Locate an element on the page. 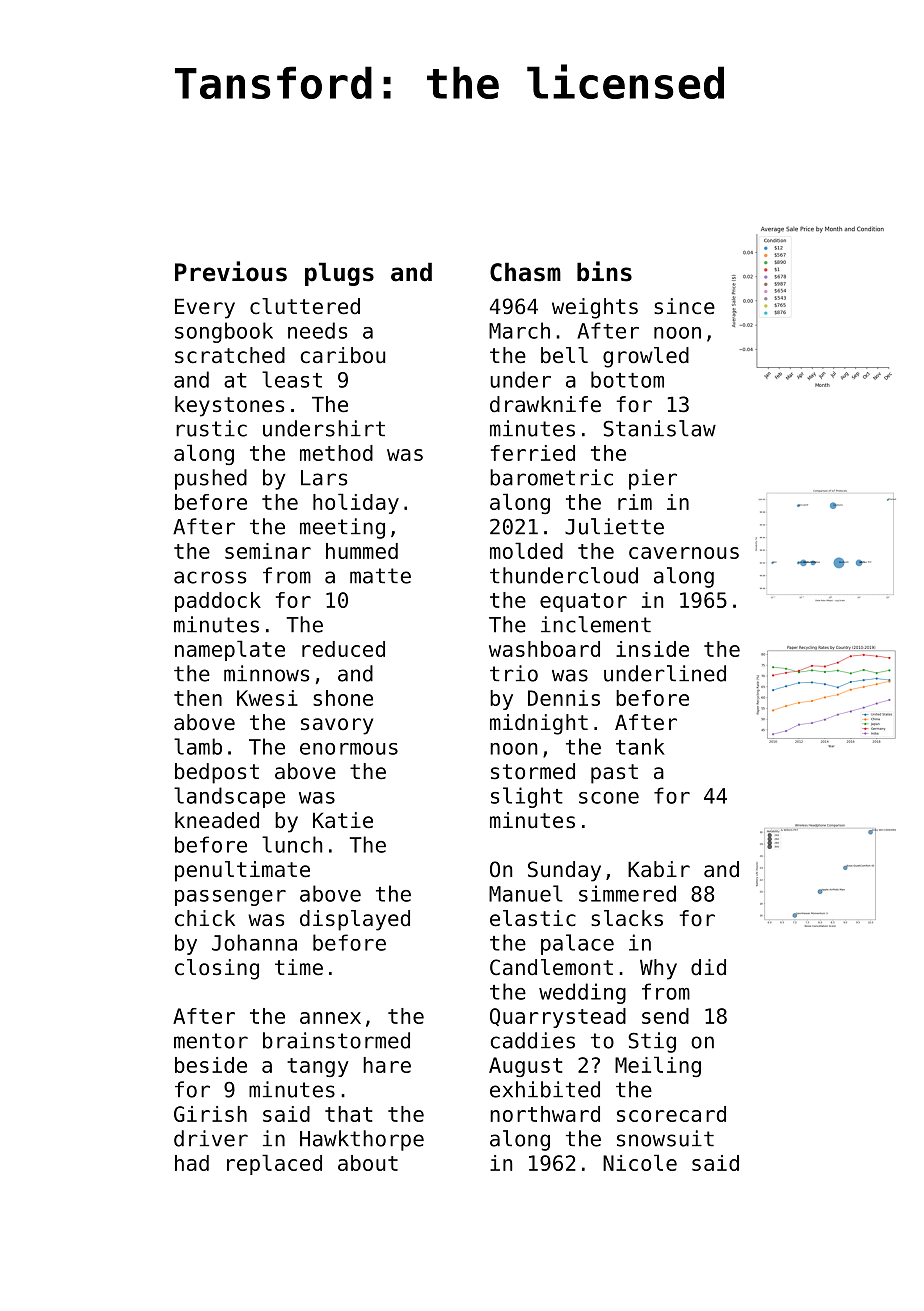 Image resolution: width=924 pixels, height=1311 pixels. kneaded is located at coordinates (217, 820).
